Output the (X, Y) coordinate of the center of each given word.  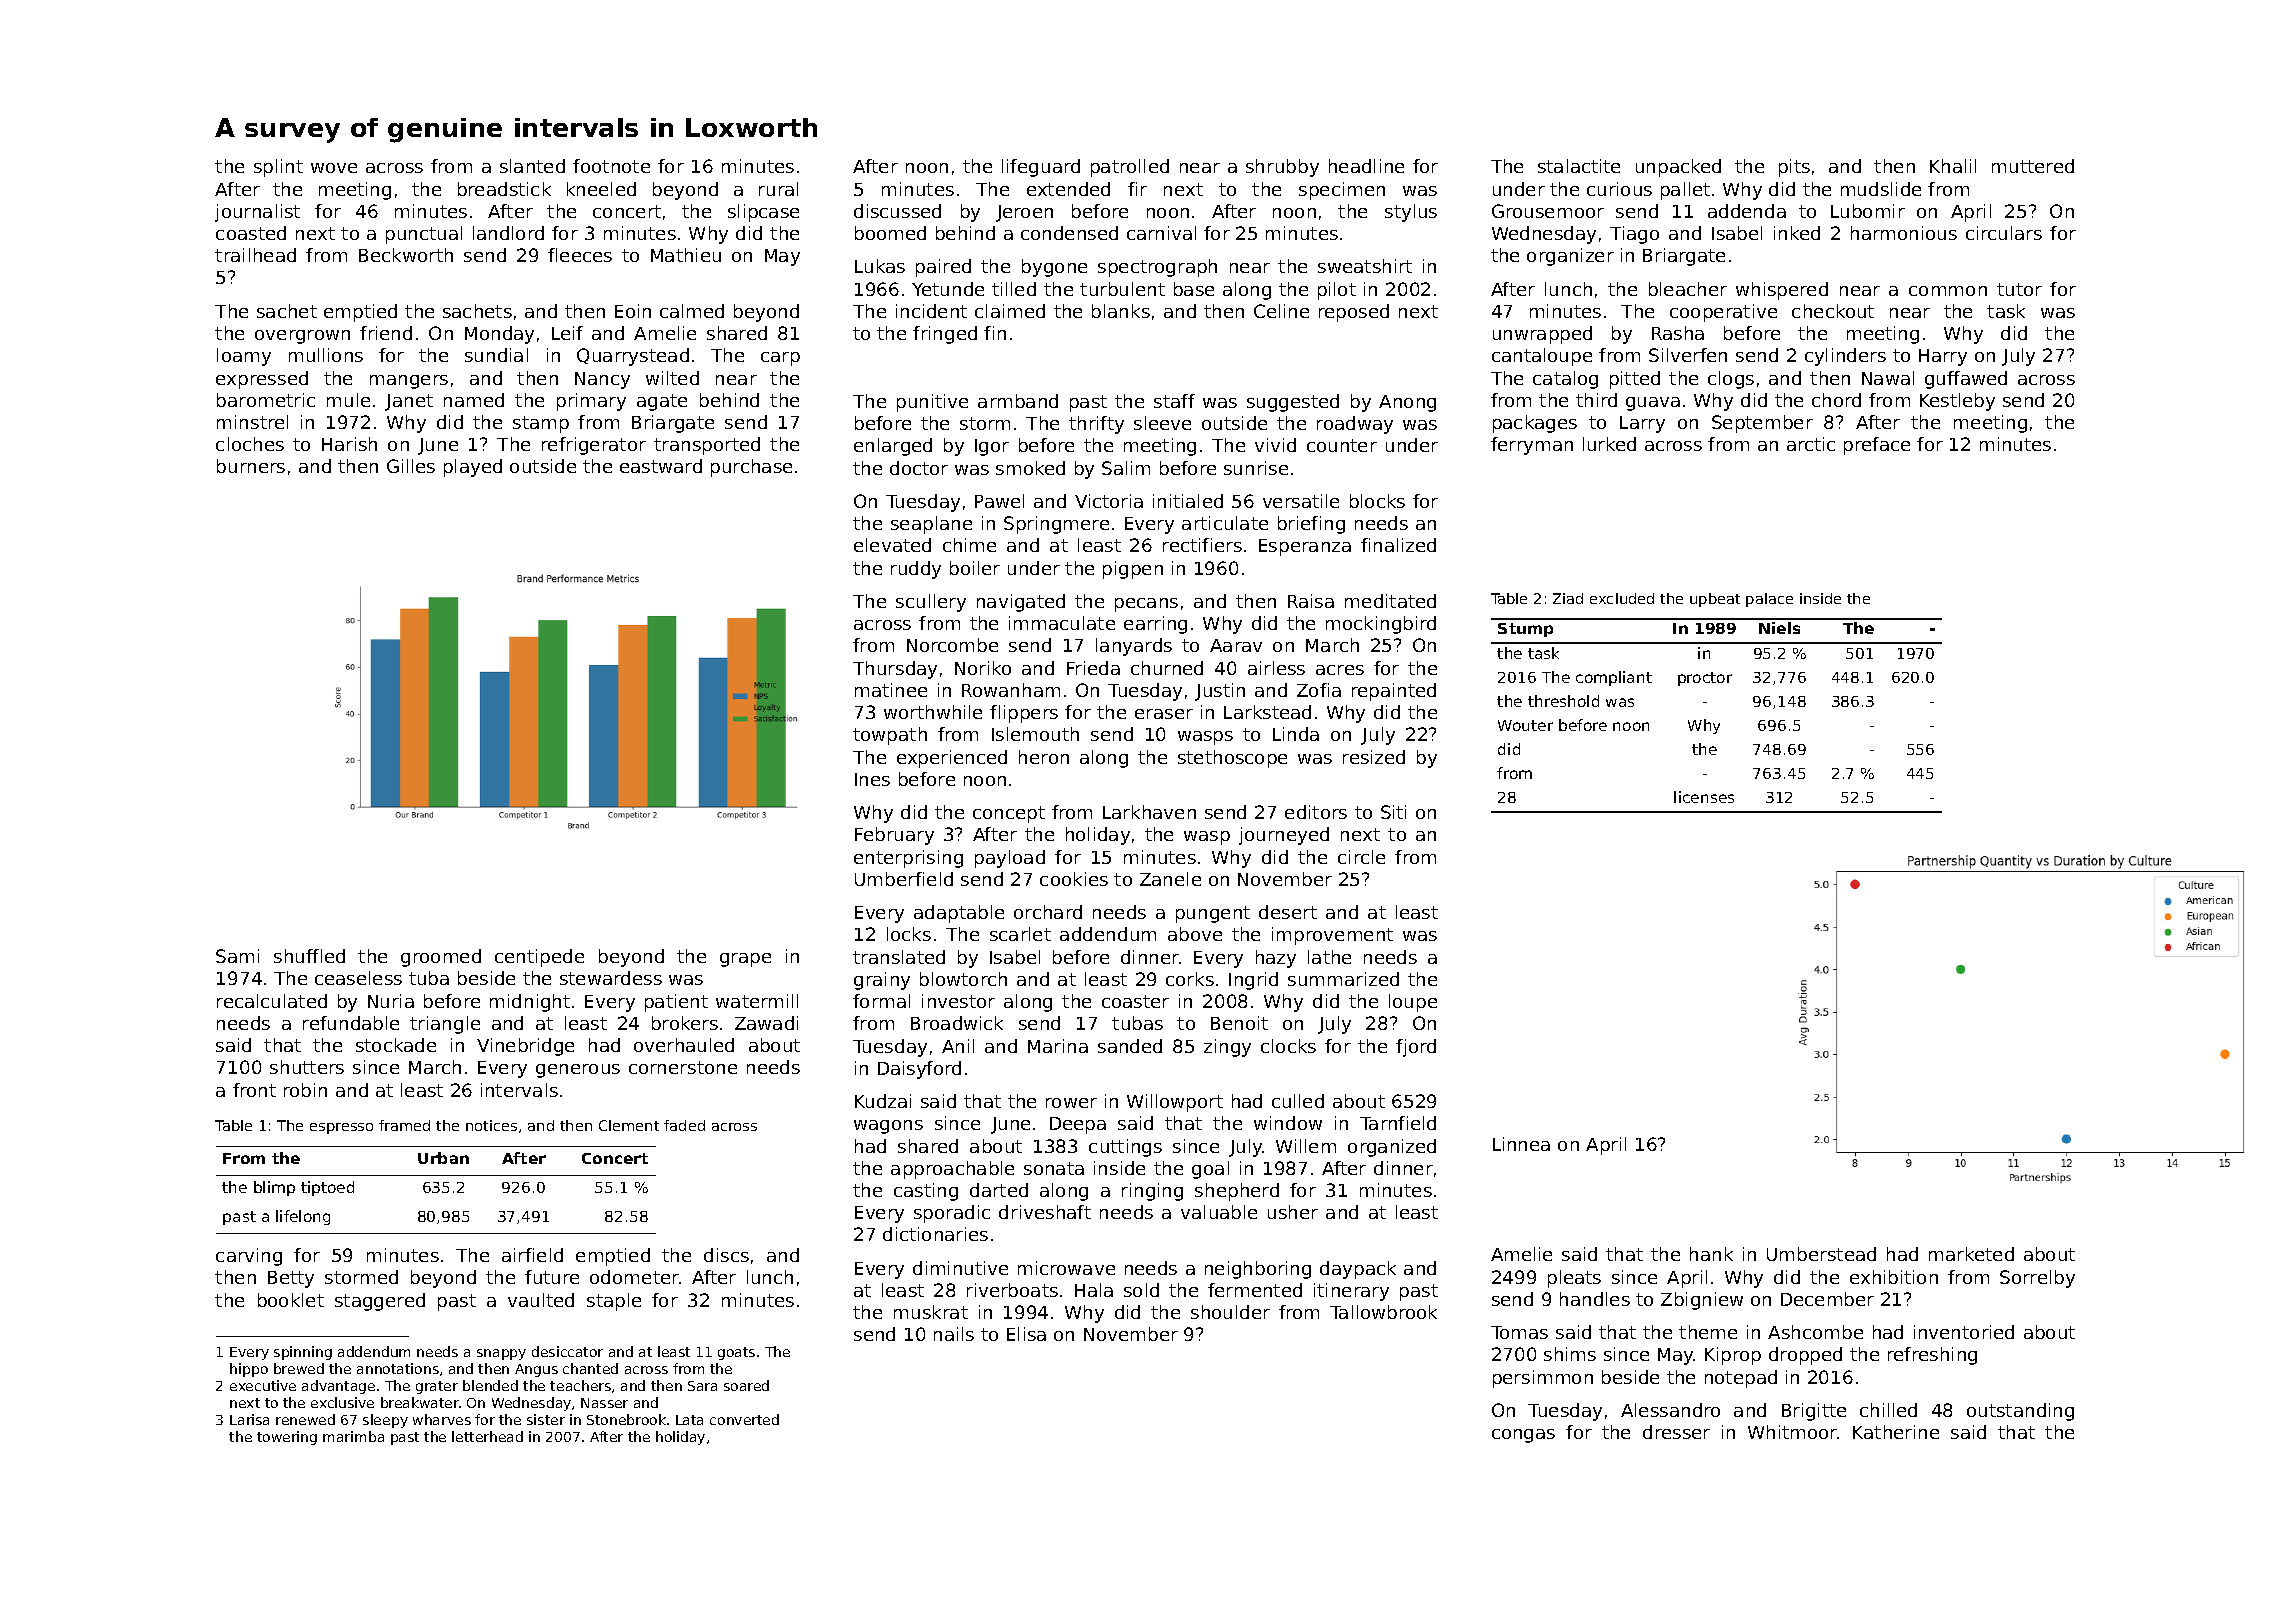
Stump (1525, 630)
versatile (1301, 501)
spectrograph (1157, 268)
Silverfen (1688, 355)
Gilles (411, 466)
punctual (424, 235)
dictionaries (935, 1234)
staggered (380, 1302)
